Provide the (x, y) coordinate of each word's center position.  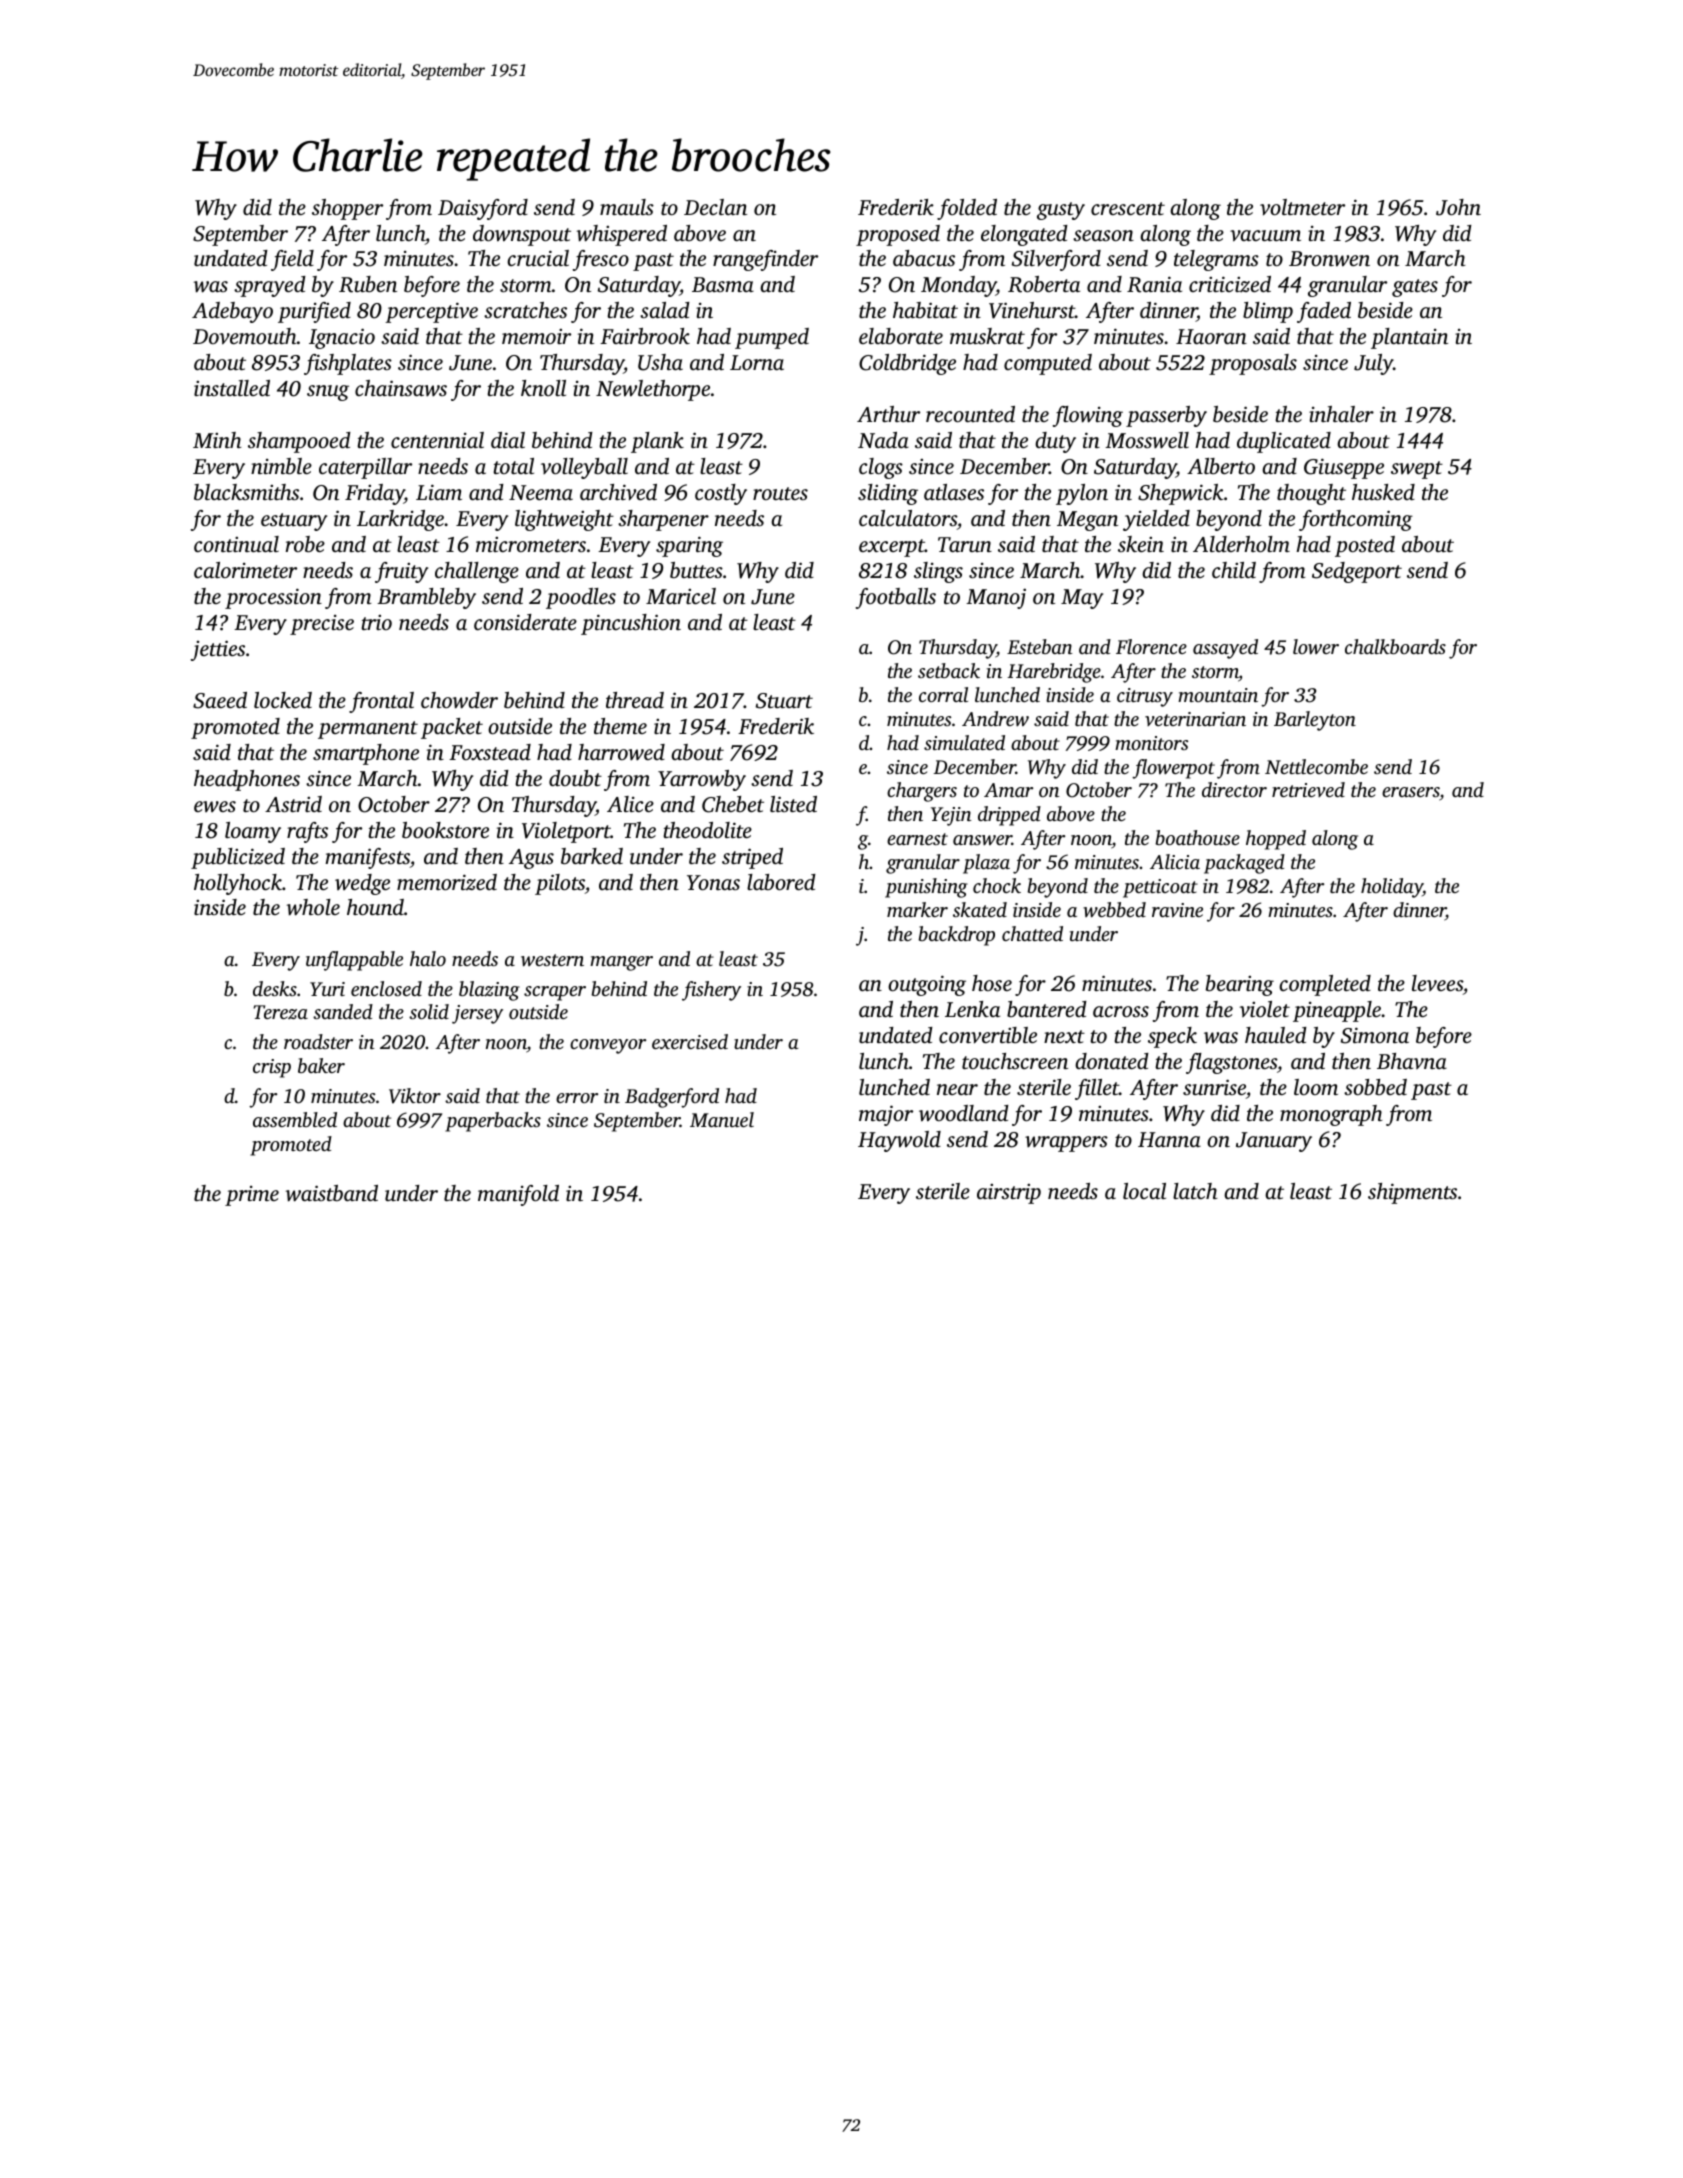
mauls (627, 207)
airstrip (1009, 1194)
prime (252, 1196)
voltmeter (1302, 207)
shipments (1412, 1193)
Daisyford (483, 209)
